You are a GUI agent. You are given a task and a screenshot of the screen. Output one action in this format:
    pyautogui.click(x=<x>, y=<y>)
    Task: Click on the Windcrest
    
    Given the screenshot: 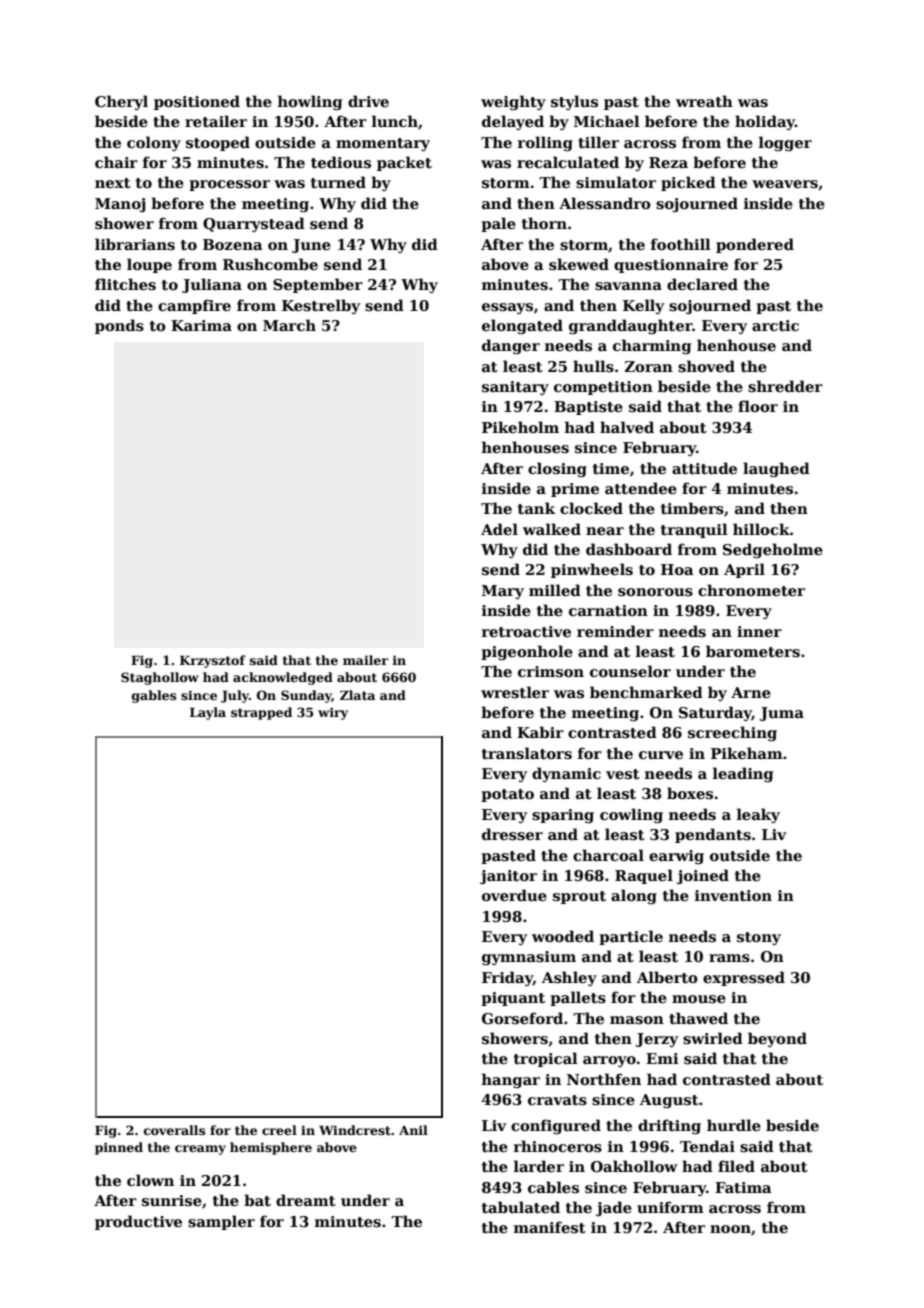 What is the action you would take?
    pyautogui.click(x=355, y=1130)
